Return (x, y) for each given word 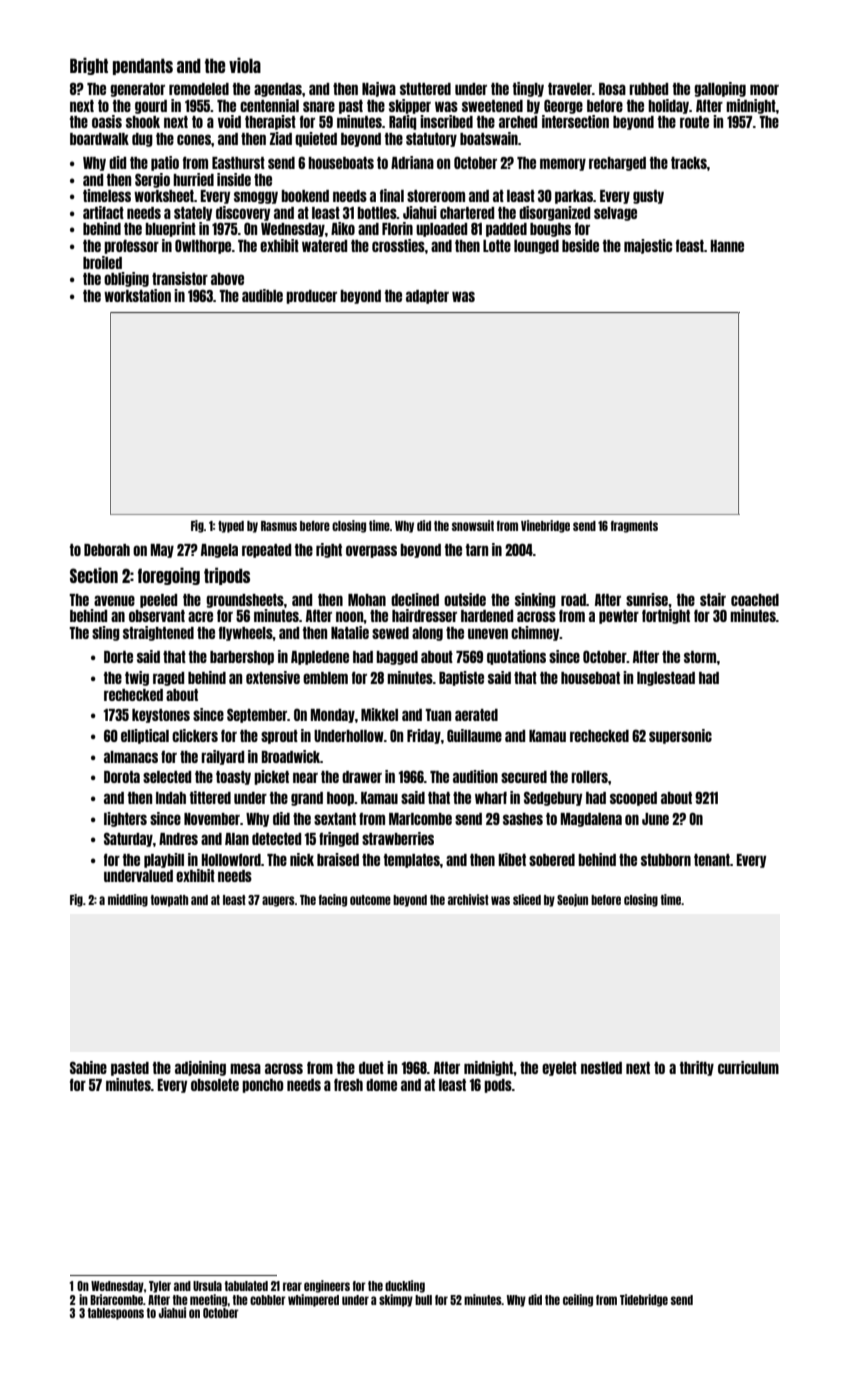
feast (690, 246)
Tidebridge (644, 1300)
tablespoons (116, 1314)
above (227, 279)
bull (423, 1300)
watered (324, 246)
